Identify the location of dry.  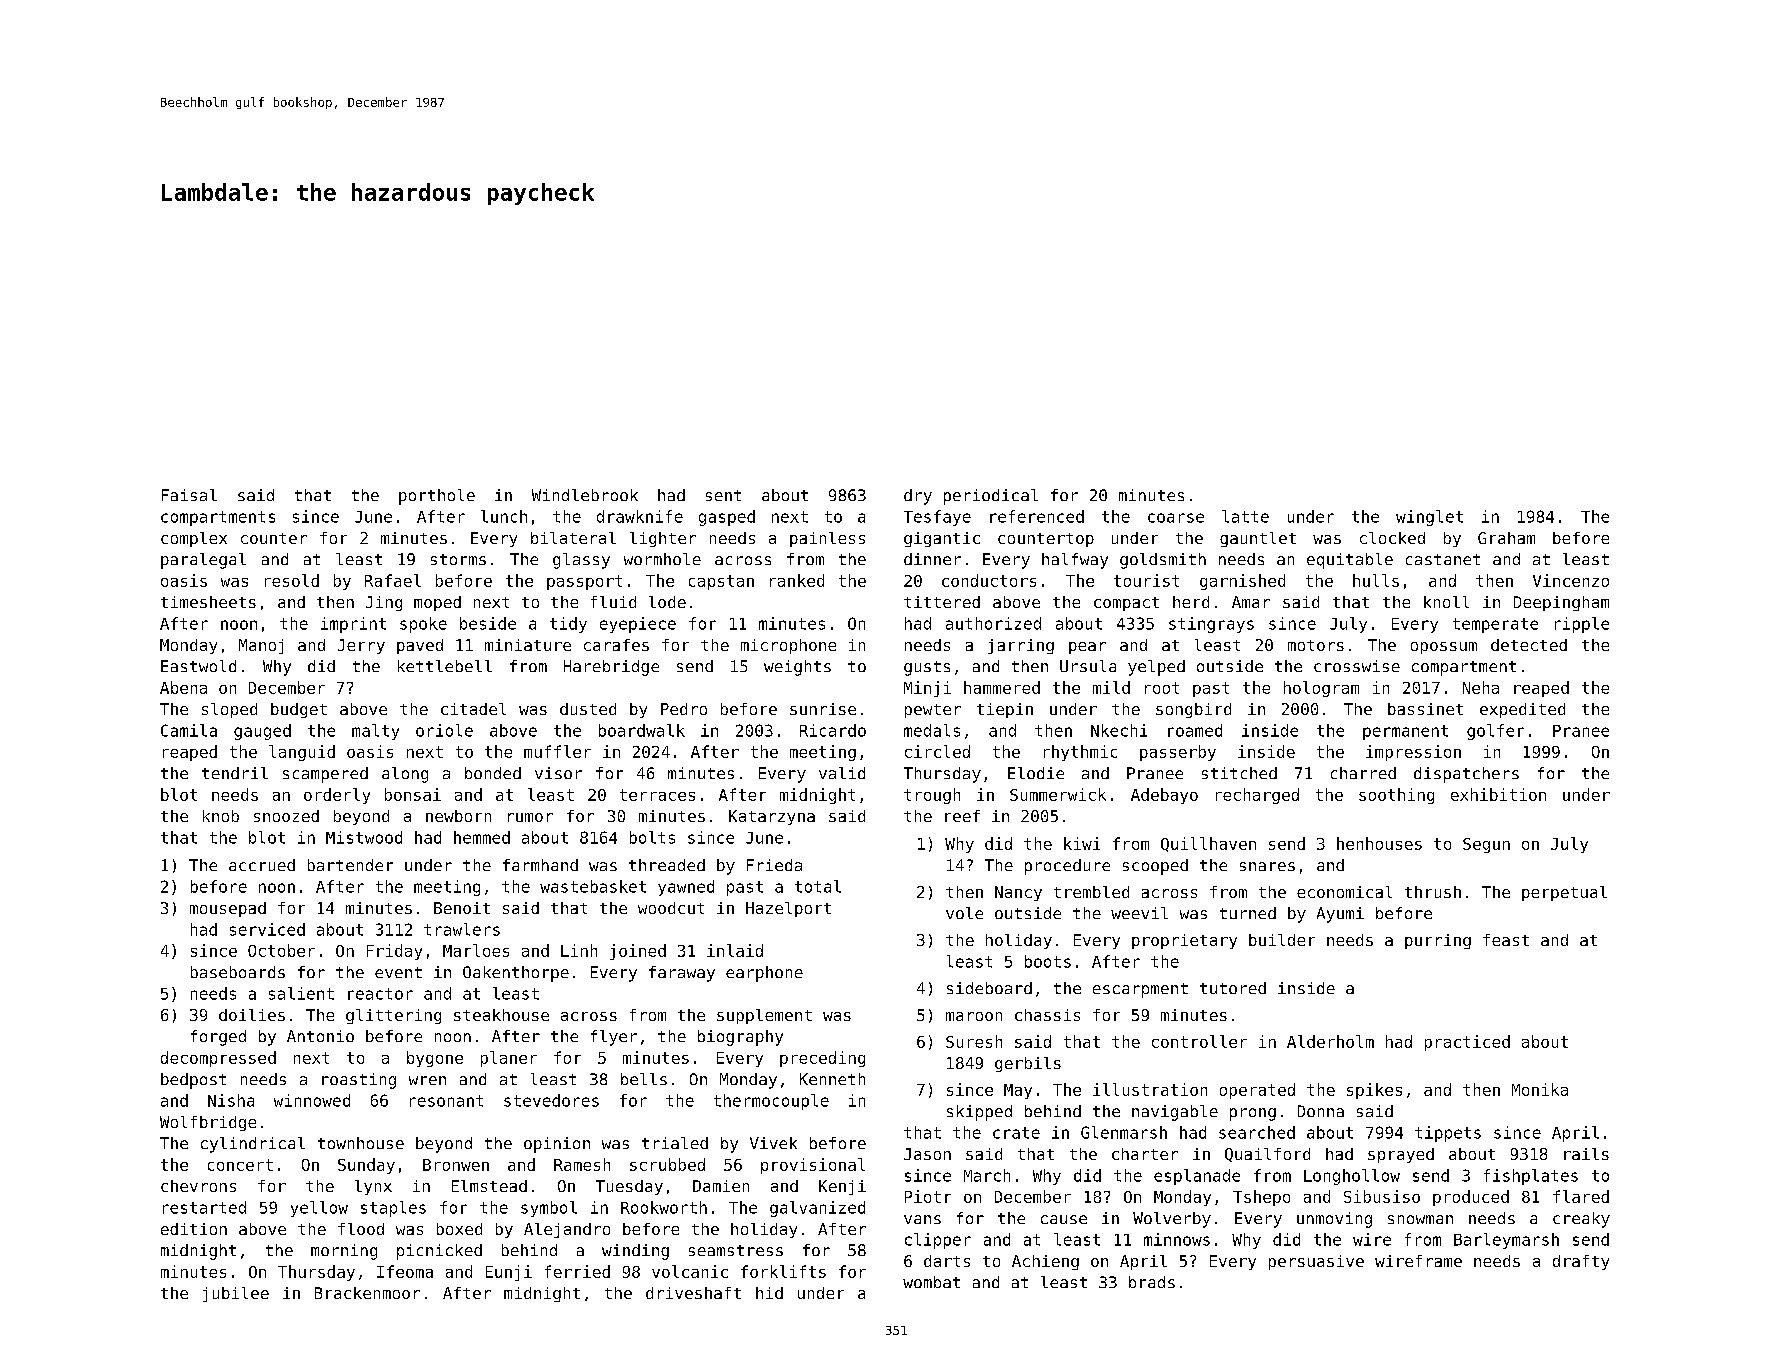
(918, 497).
